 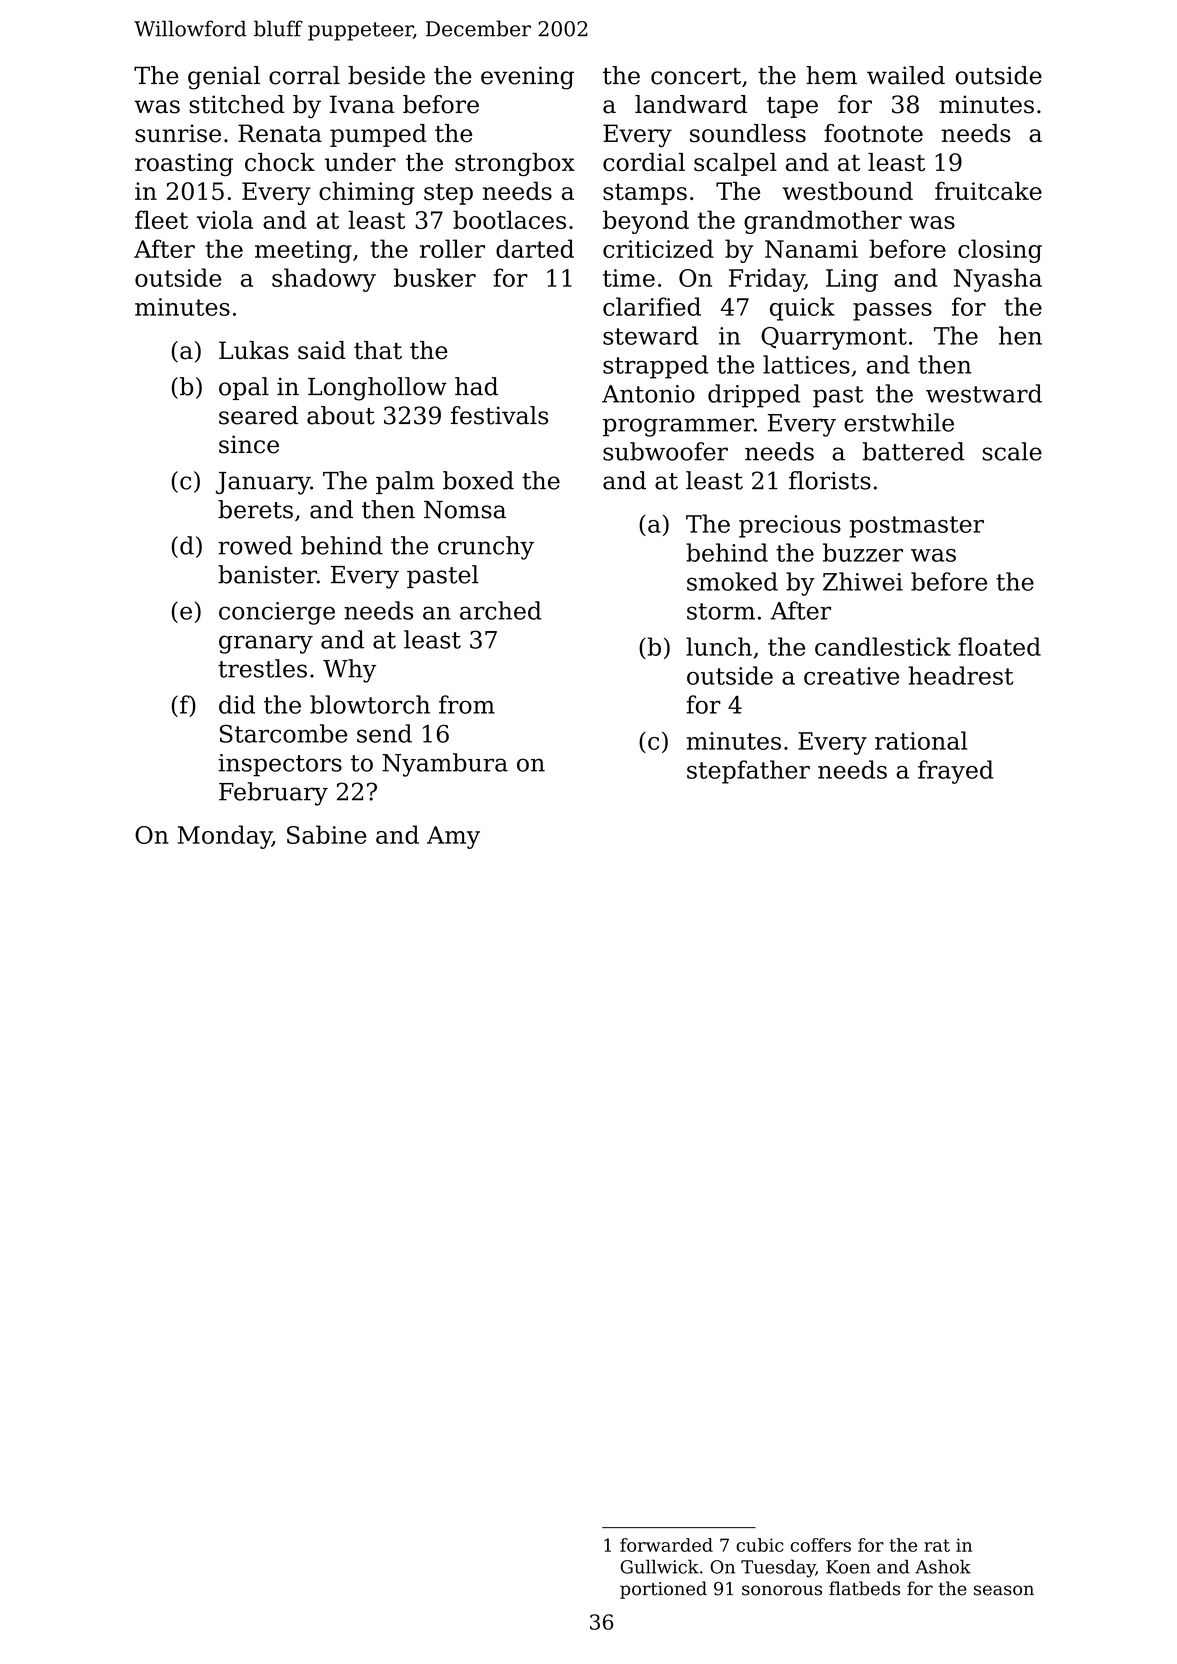 What do you see at coordinates (821, 1545) in the screenshot?
I see `coffers` at bounding box center [821, 1545].
